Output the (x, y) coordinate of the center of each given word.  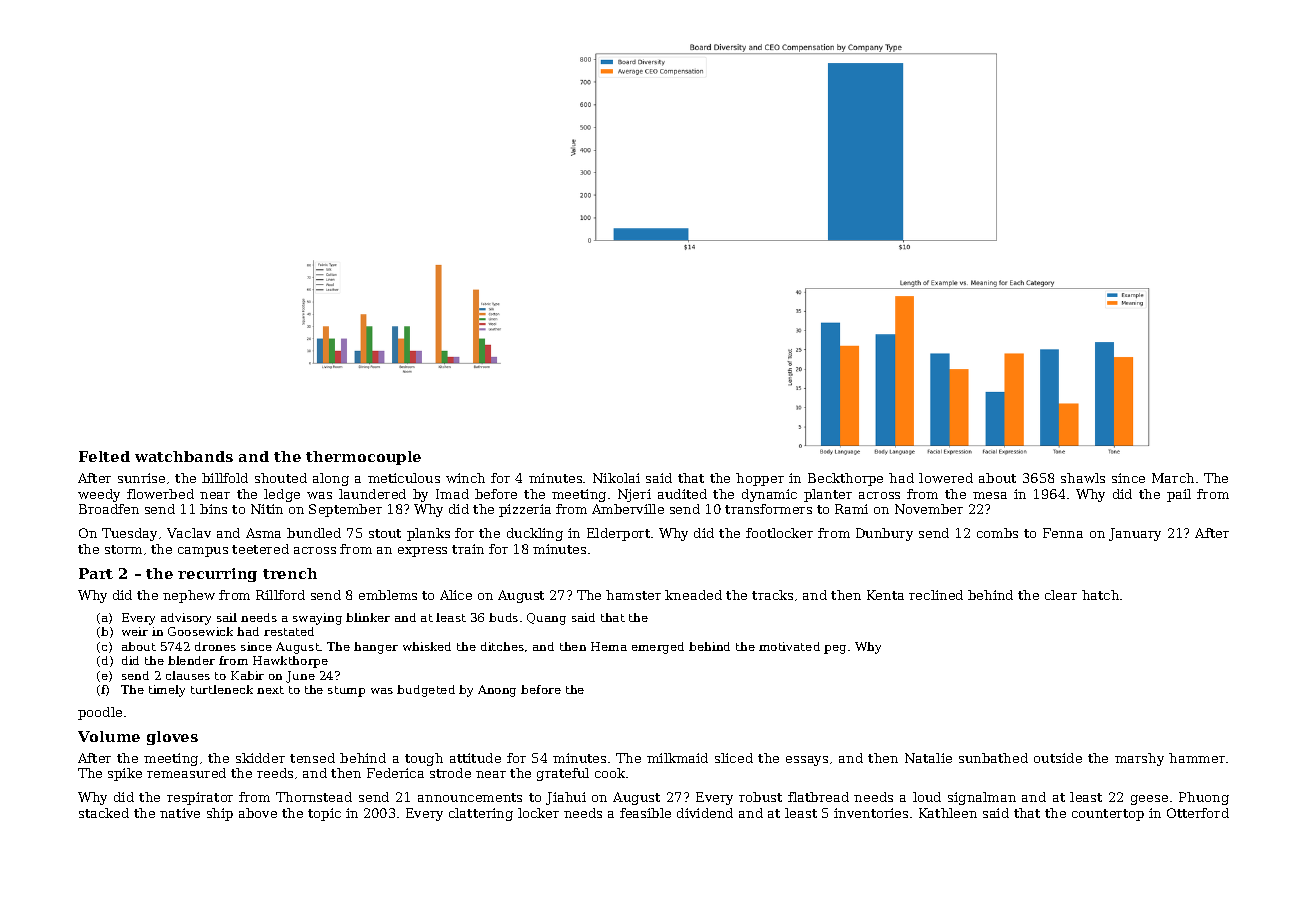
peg (835, 649)
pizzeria (525, 510)
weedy (99, 495)
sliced (734, 758)
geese (1149, 800)
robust (760, 797)
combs (997, 533)
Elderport (618, 534)
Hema (609, 646)
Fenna (1063, 533)
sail (227, 617)
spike (125, 774)
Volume (109, 736)
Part (96, 573)
